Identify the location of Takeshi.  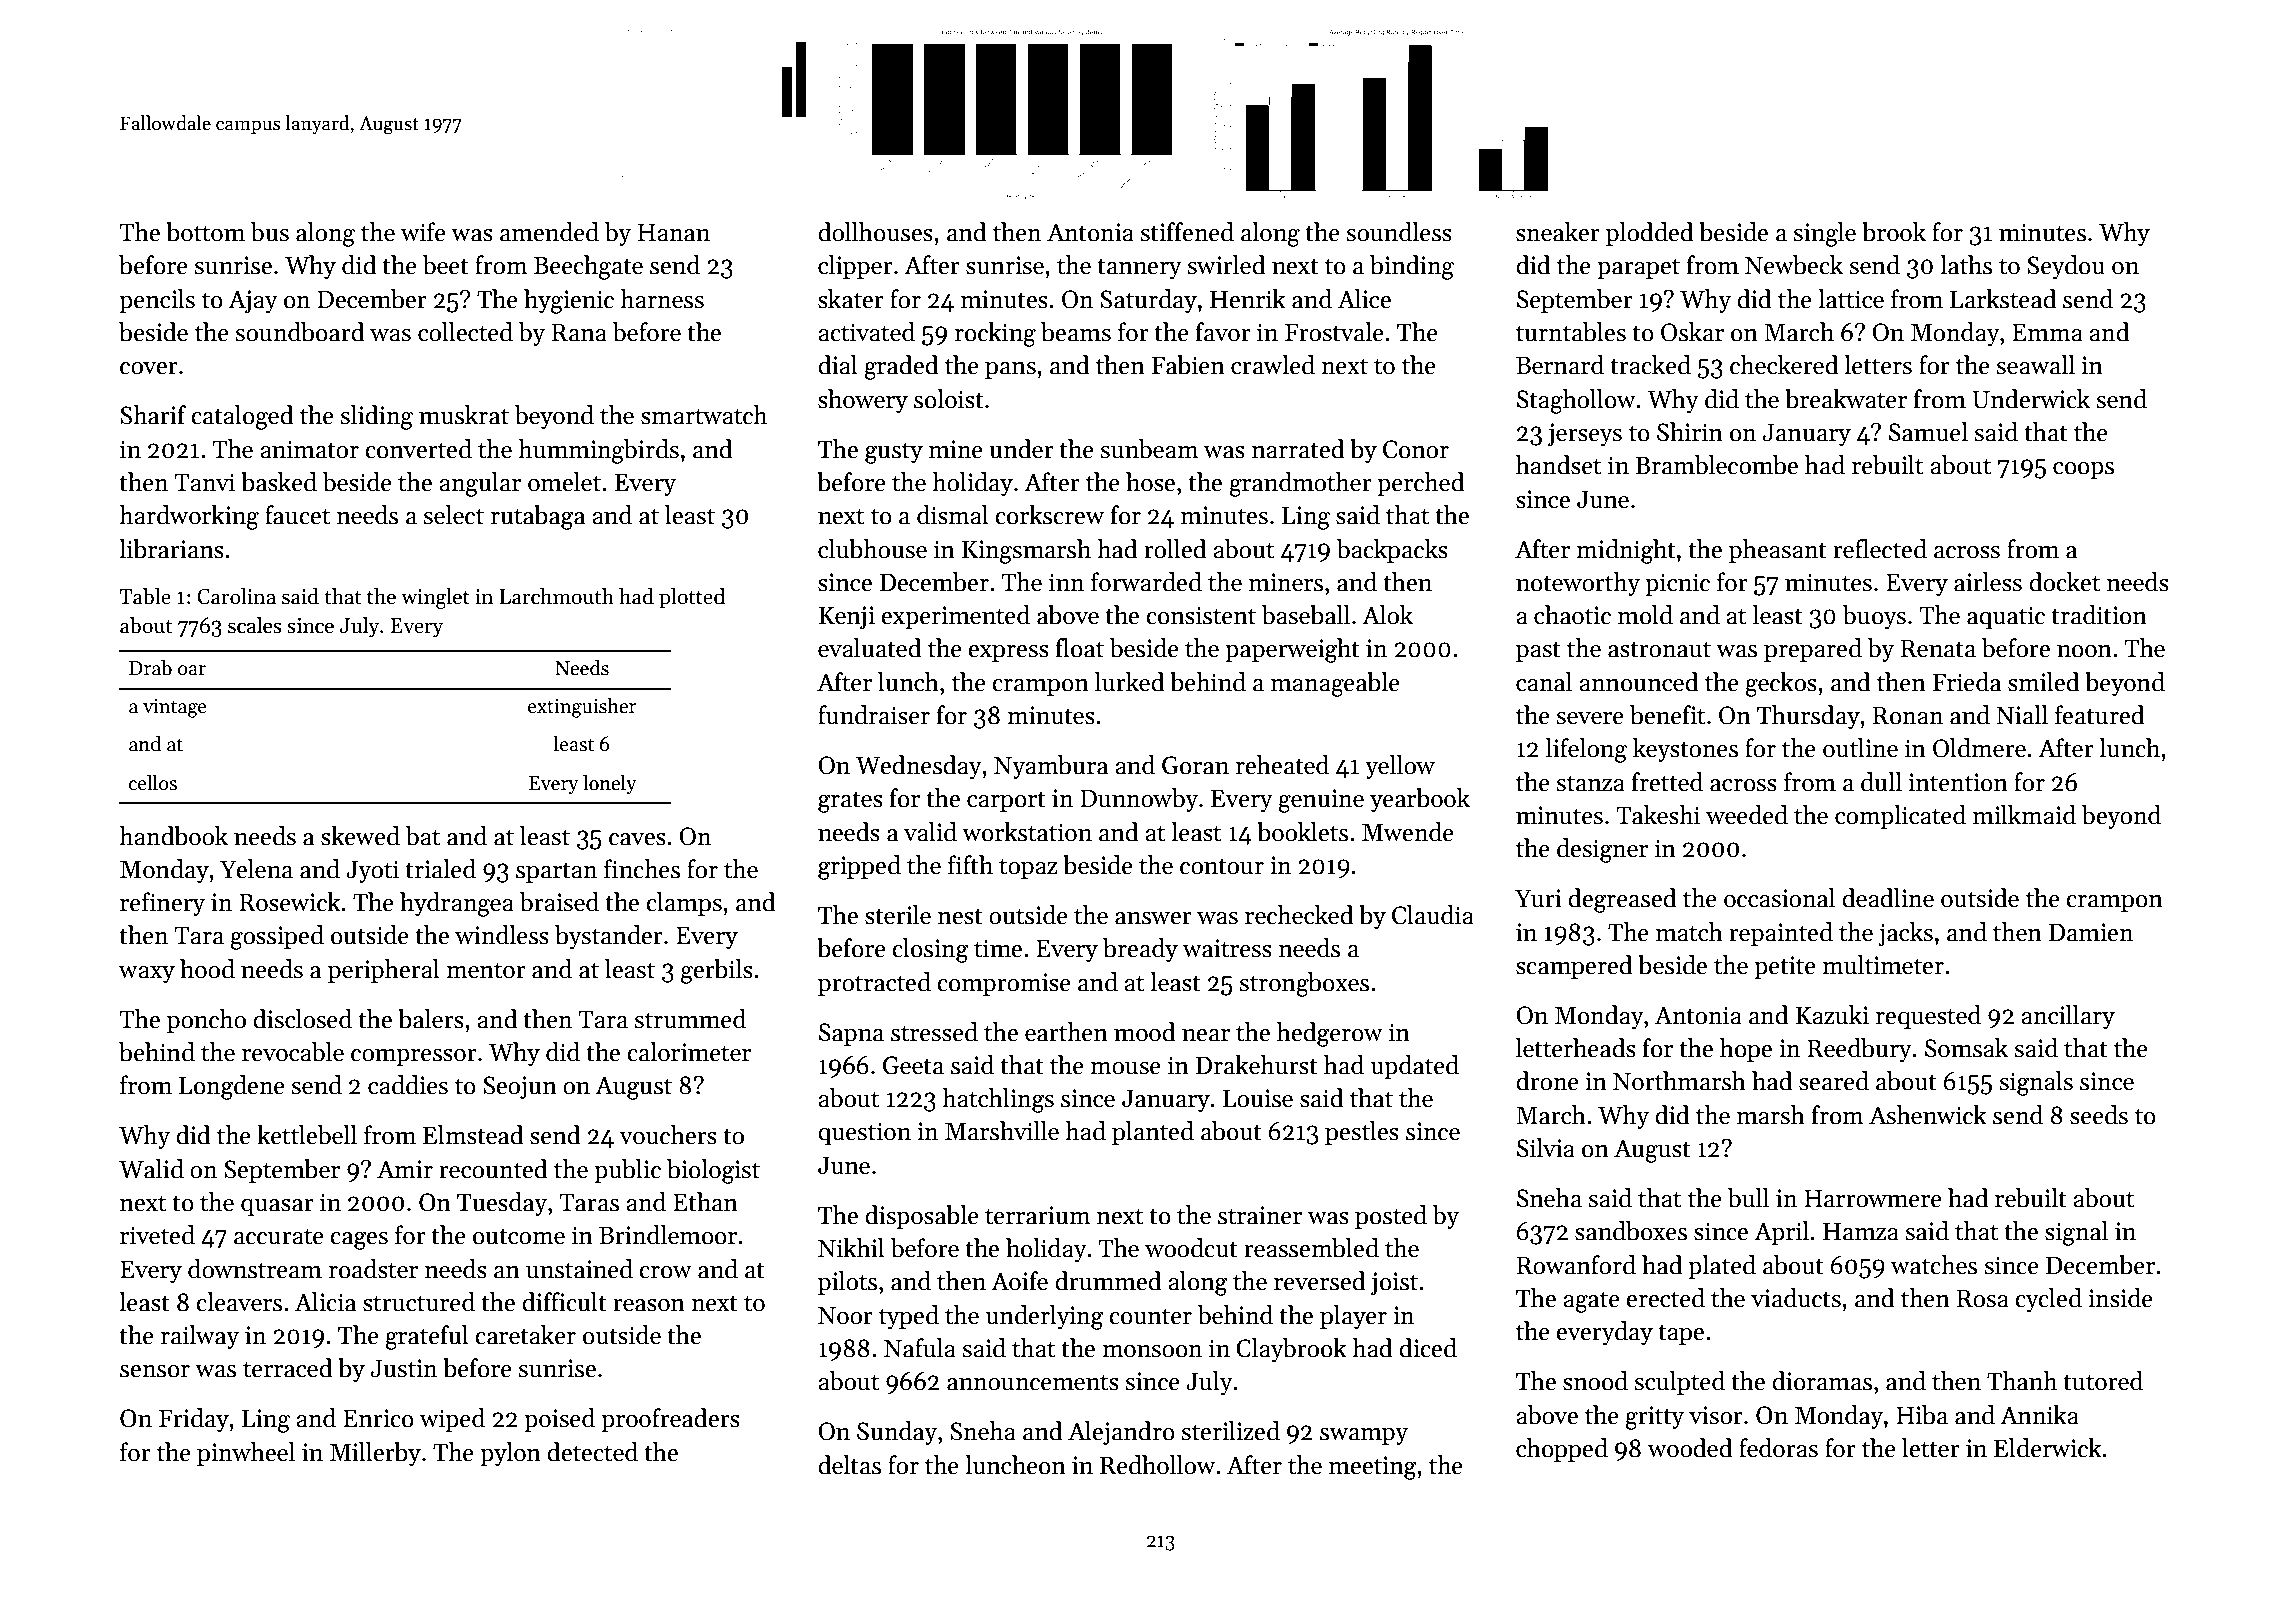
(1658, 815).
